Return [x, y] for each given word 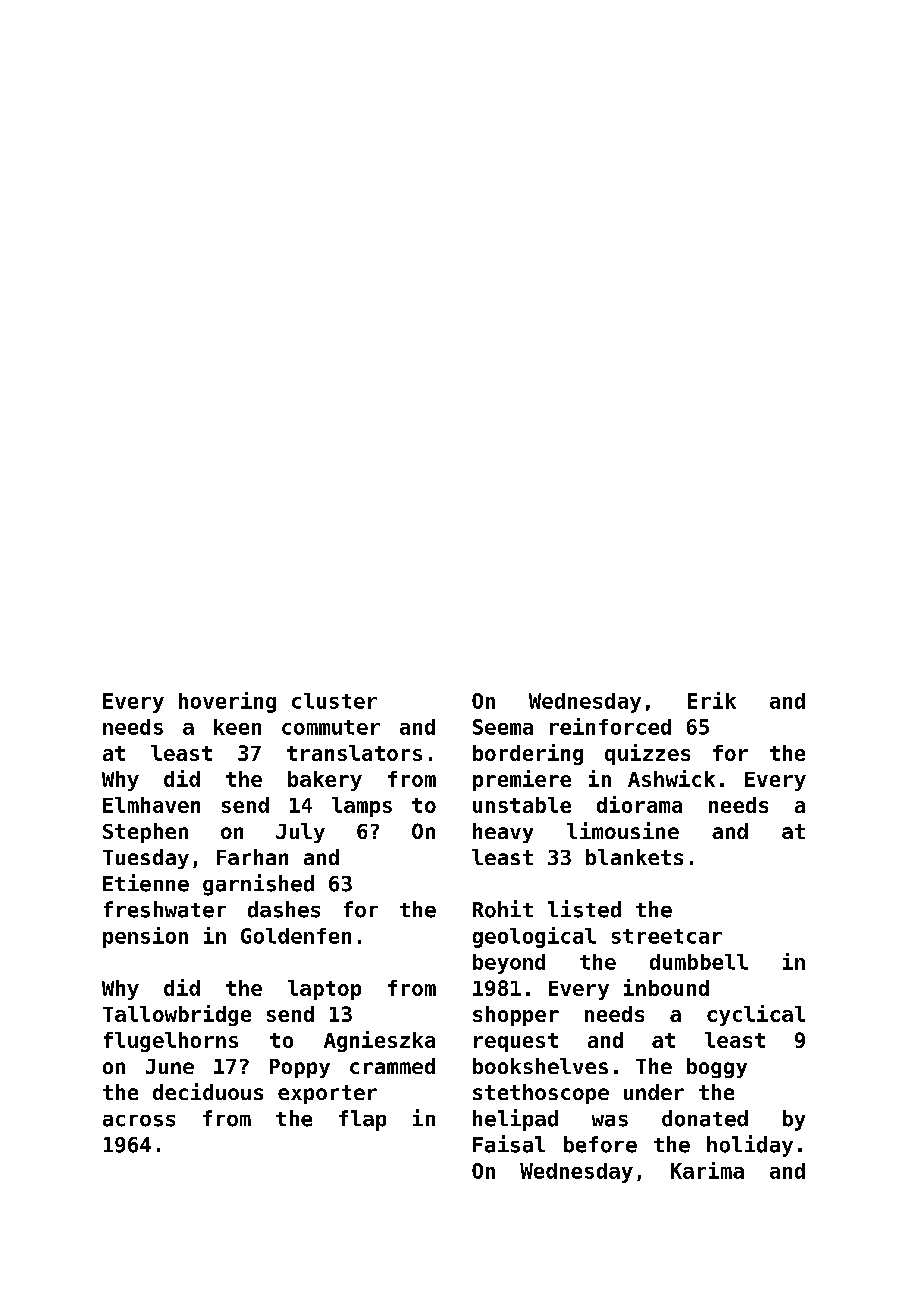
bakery [325, 781]
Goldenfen [296, 936]
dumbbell [699, 962]
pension [145, 937]
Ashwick [671, 778]
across [139, 1121]
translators [354, 753]
